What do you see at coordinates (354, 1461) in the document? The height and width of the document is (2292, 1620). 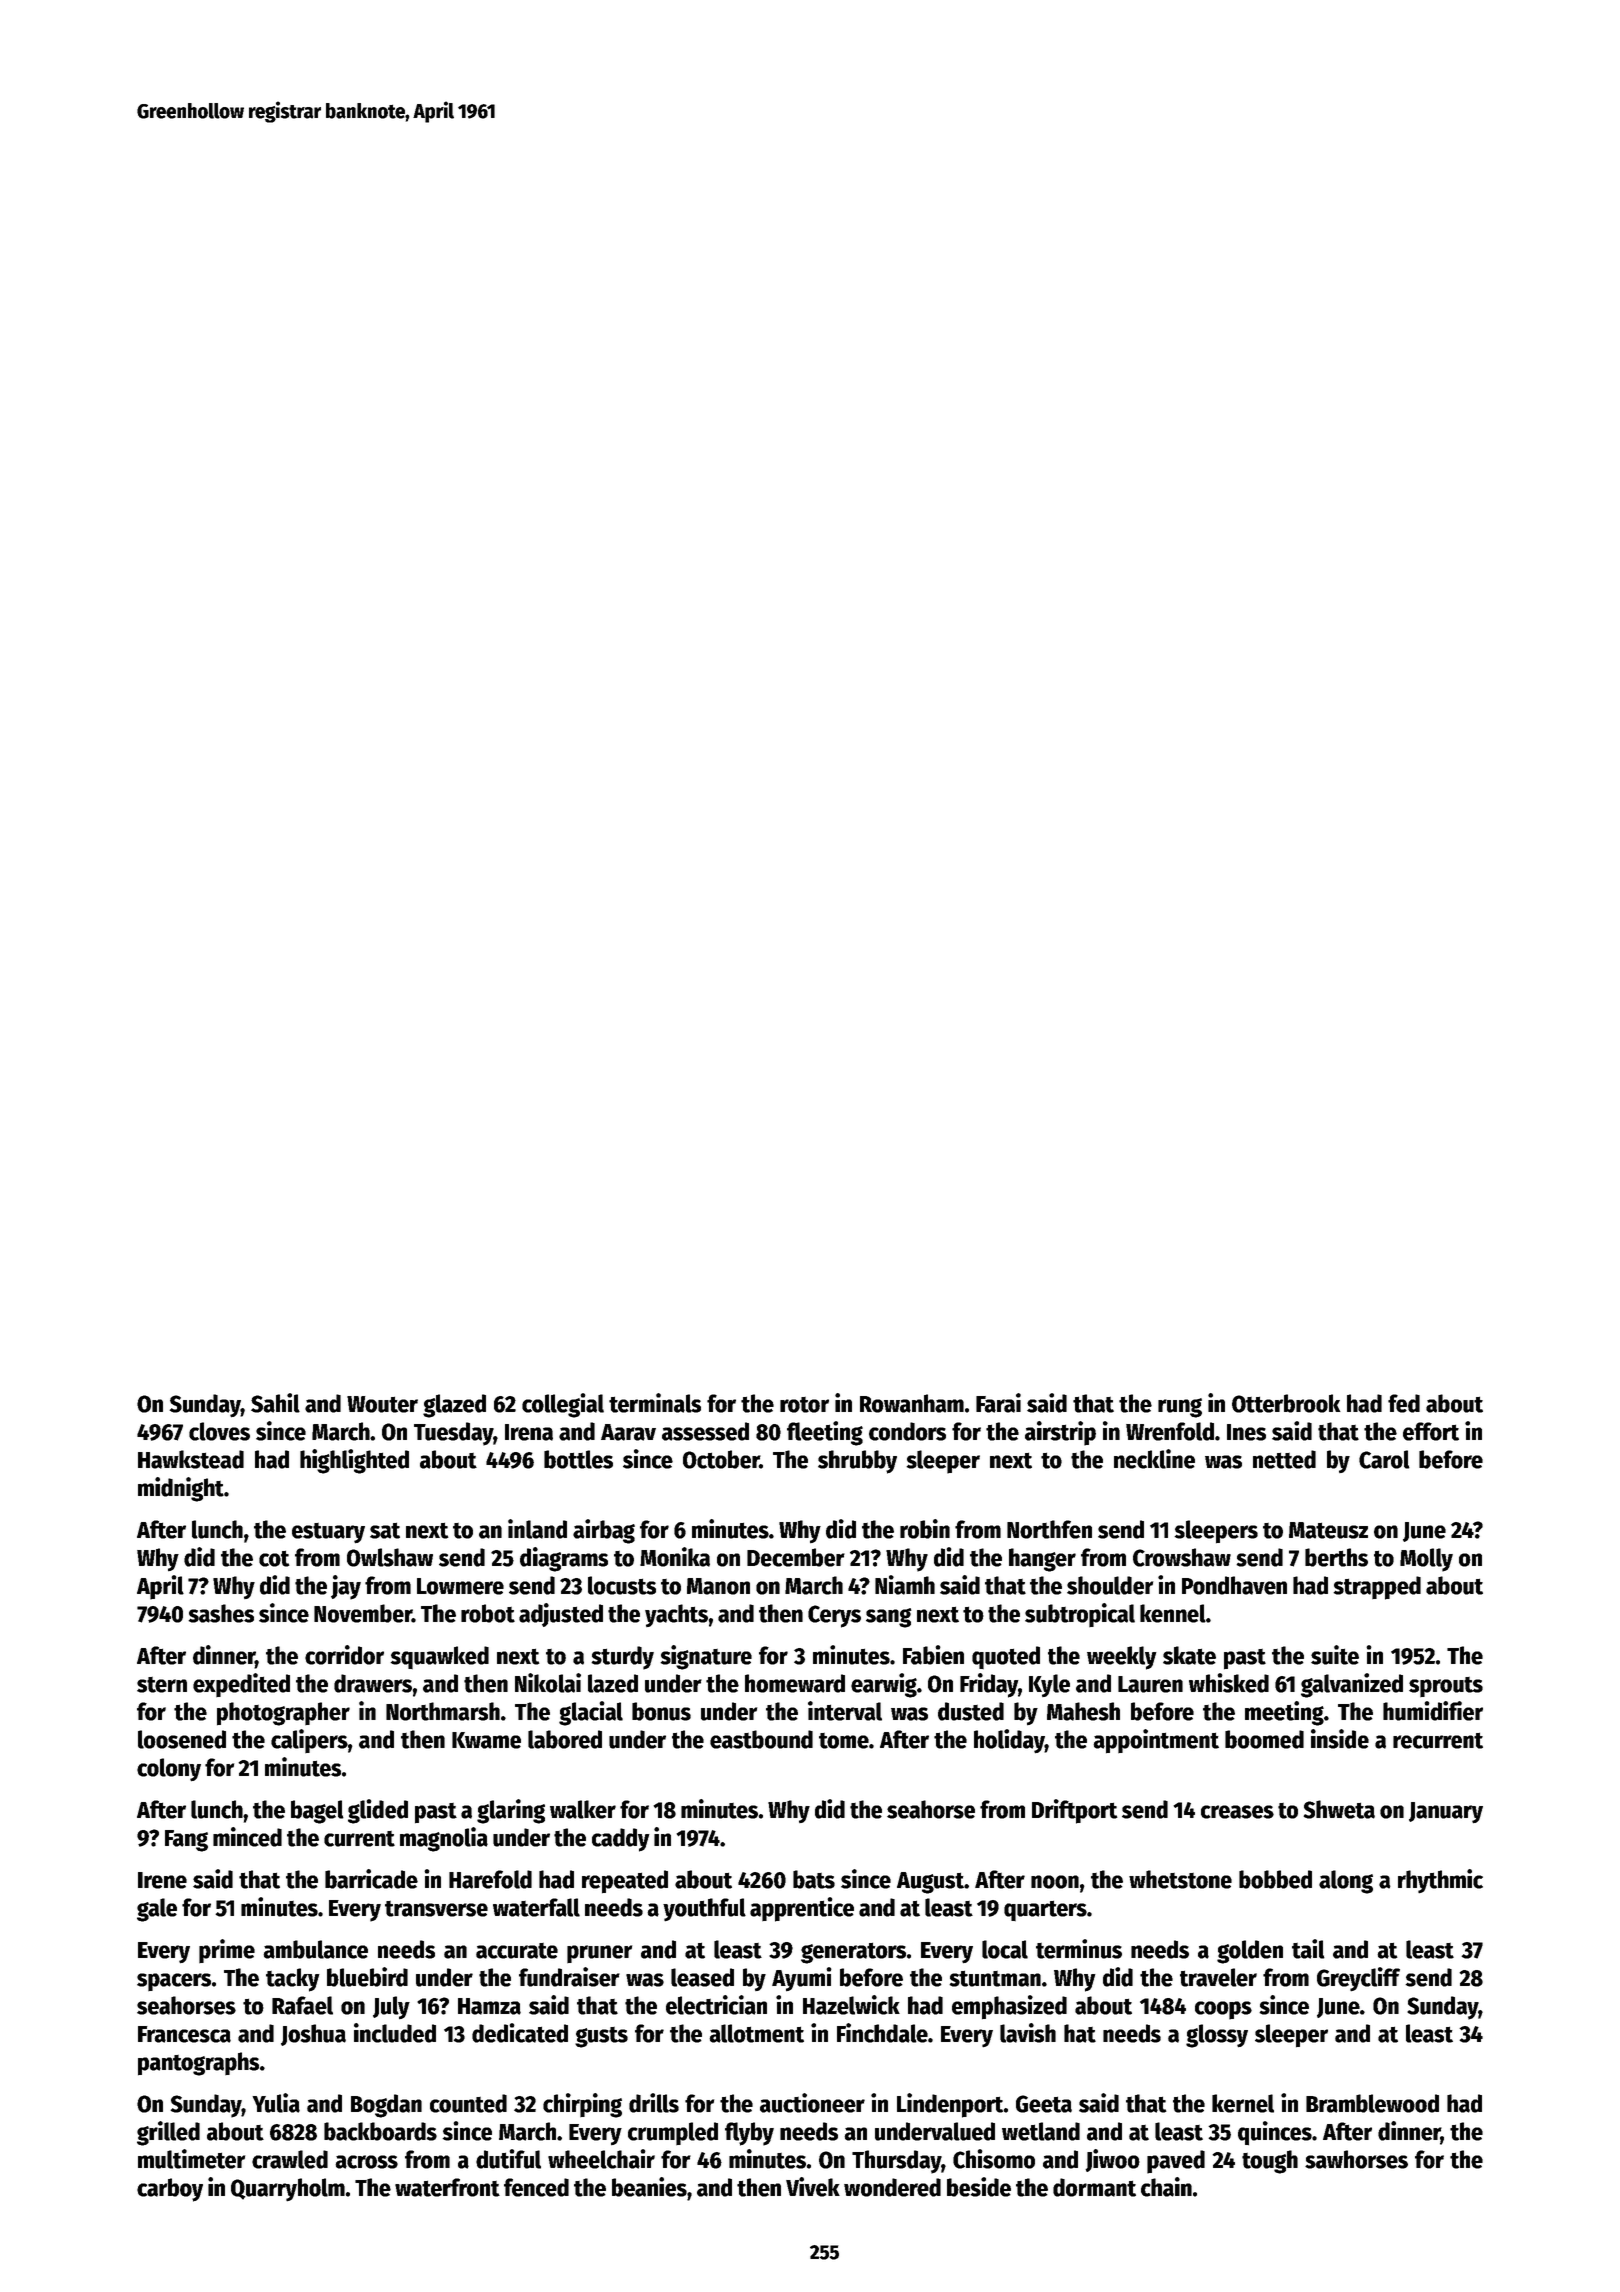 I see `highlighted` at bounding box center [354, 1461].
